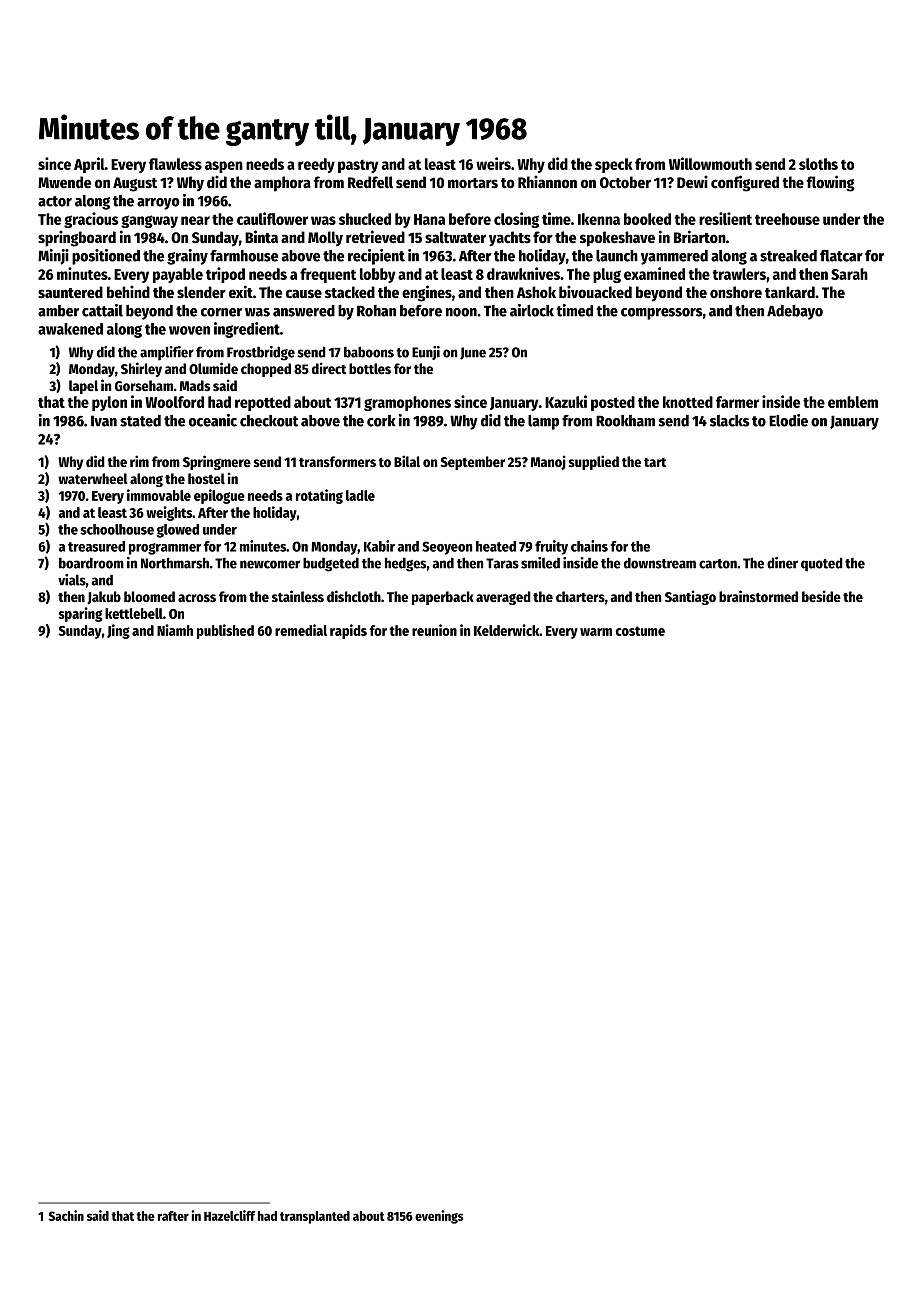  Describe the element at coordinates (439, 1217) in the image. I see `evenings` at that location.
